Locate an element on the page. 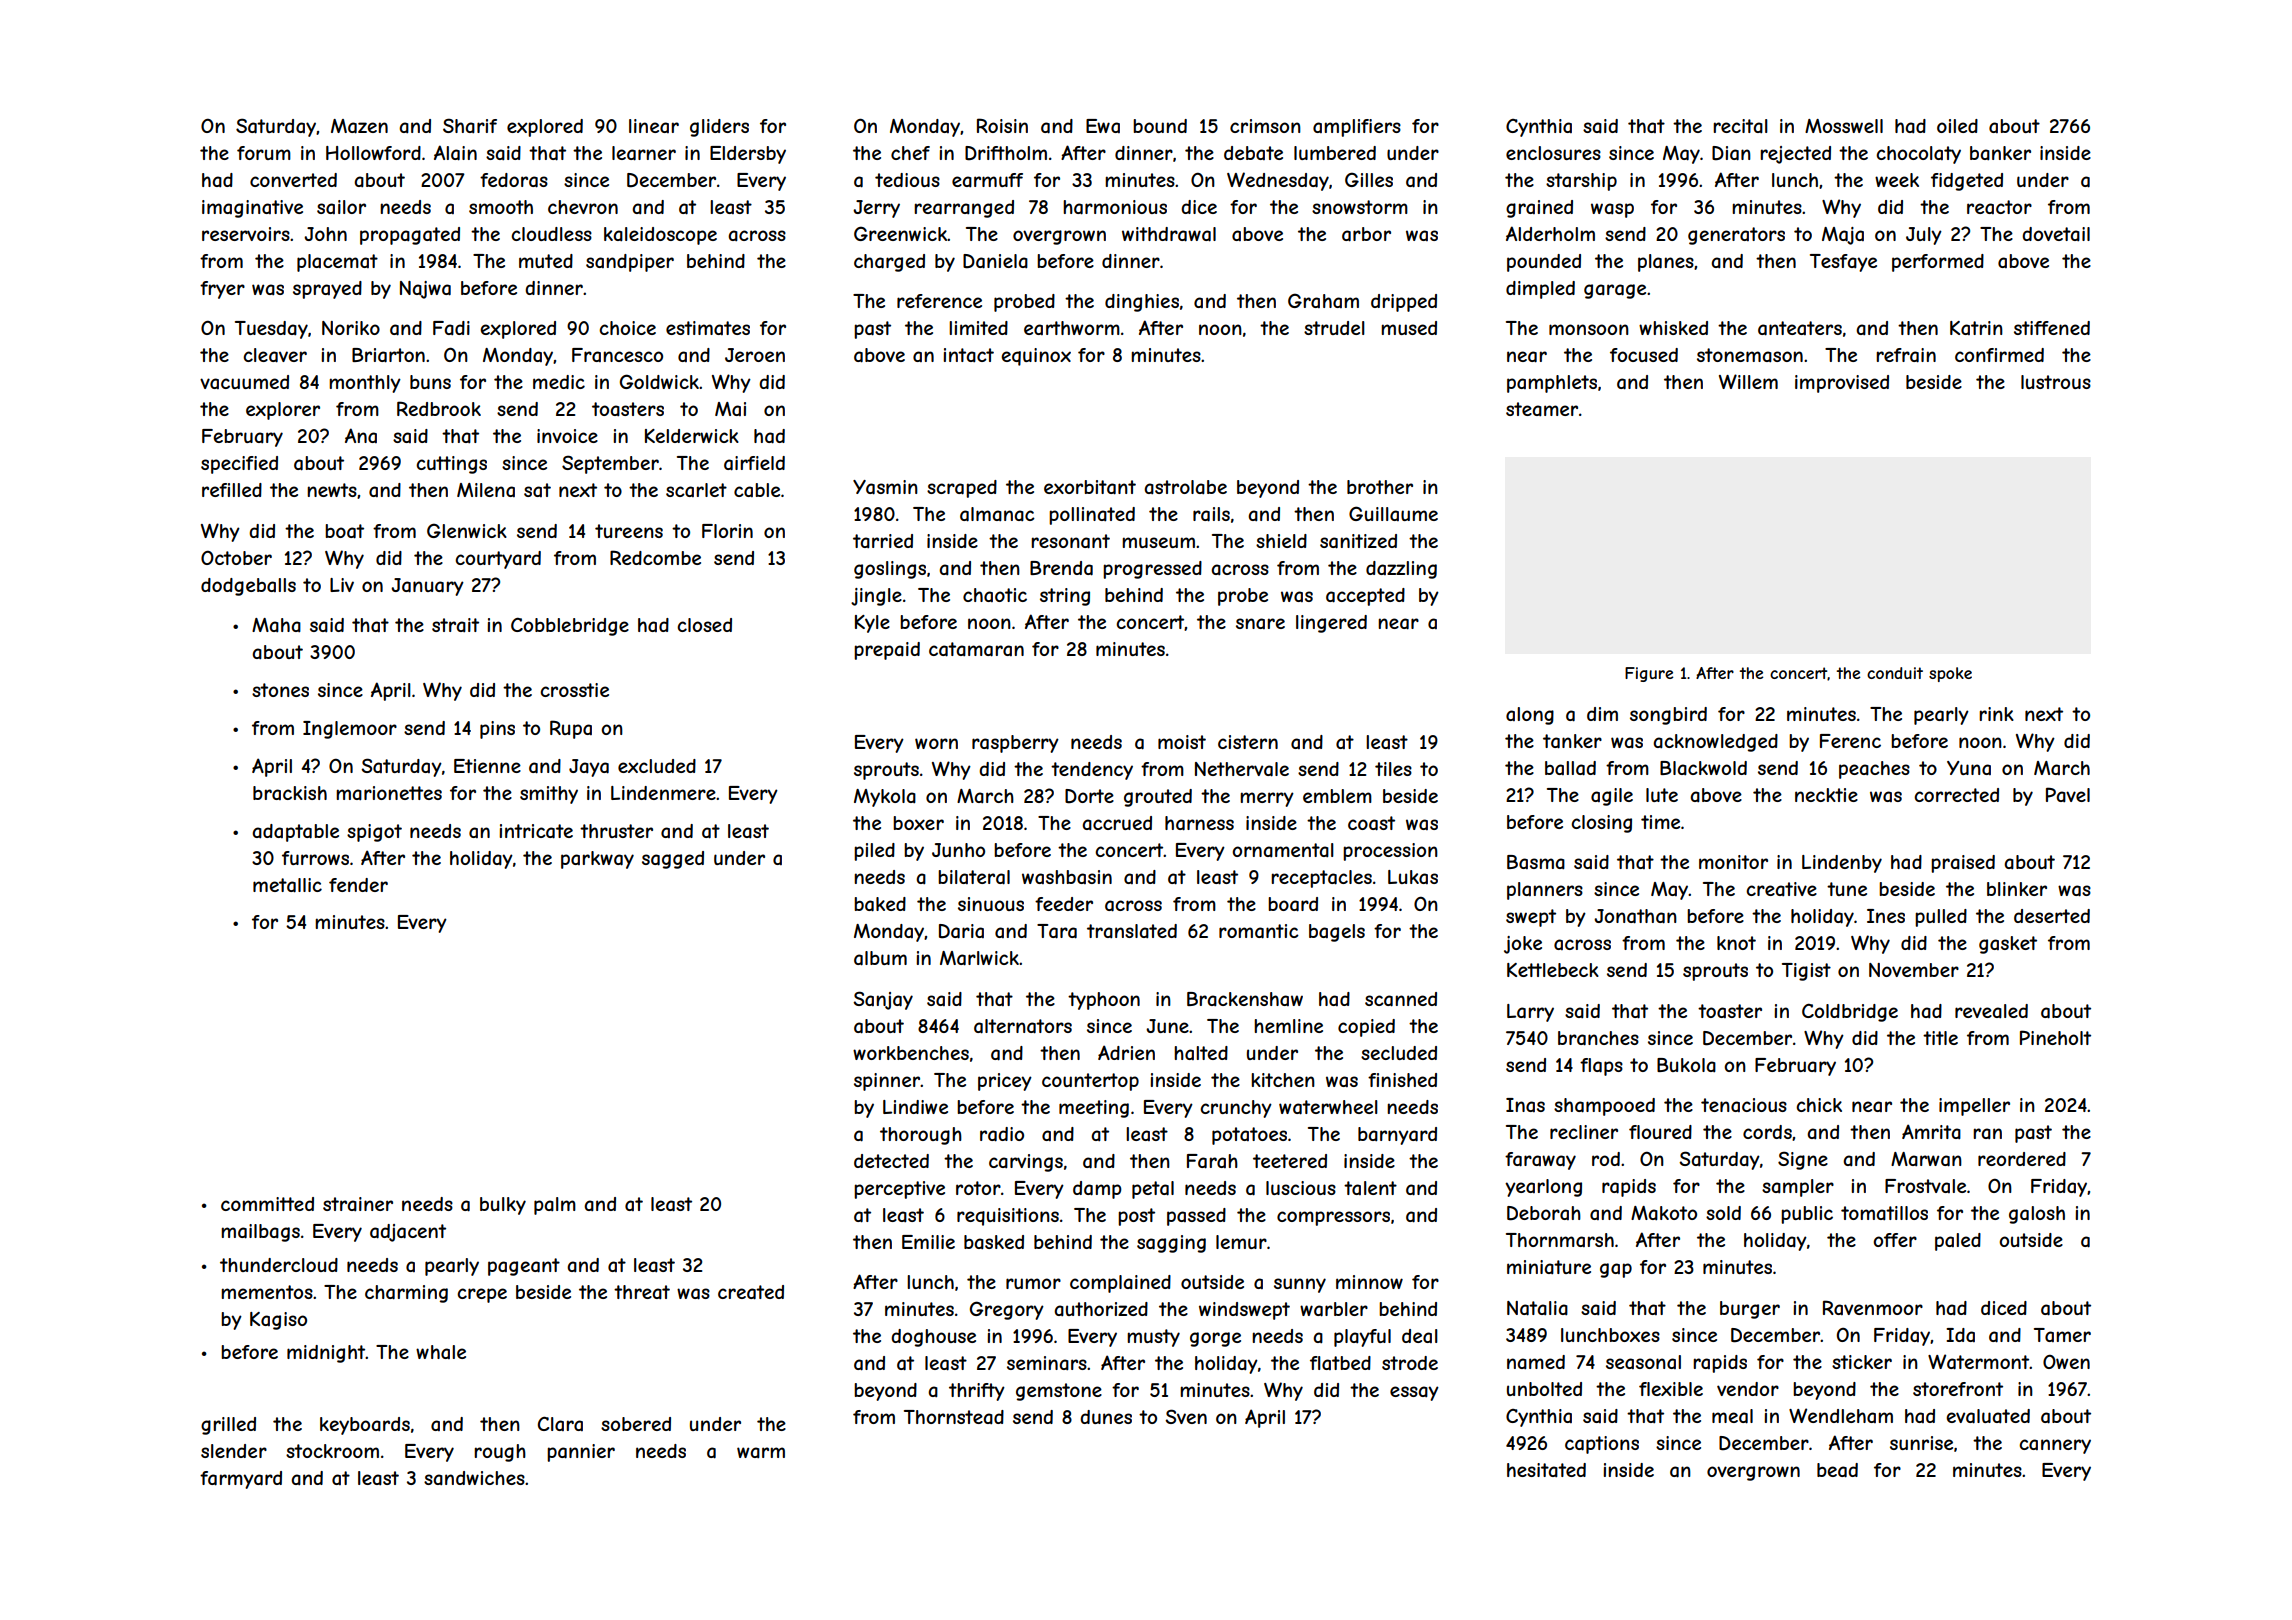 The image size is (2292, 1620). strait is located at coordinates (455, 625).
